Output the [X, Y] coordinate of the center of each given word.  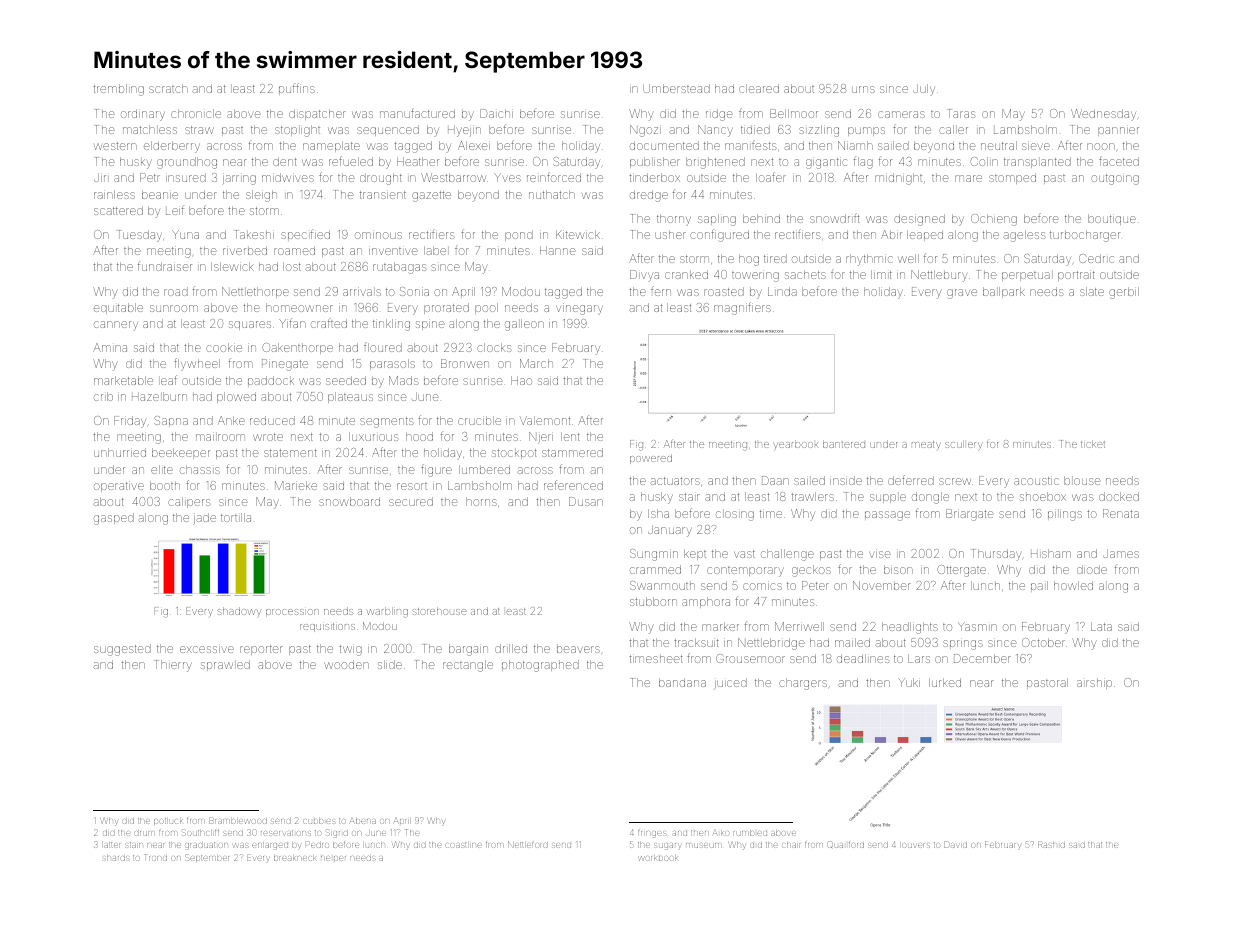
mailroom [220, 437]
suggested [122, 650]
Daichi [496, 113]
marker [720, 626]
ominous [378, 235]
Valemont [545, 420]
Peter [815, 585]
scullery [964, 445]
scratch [168, 88]
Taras [962, 113]
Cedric [1096, 258]
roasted [724, 291]
